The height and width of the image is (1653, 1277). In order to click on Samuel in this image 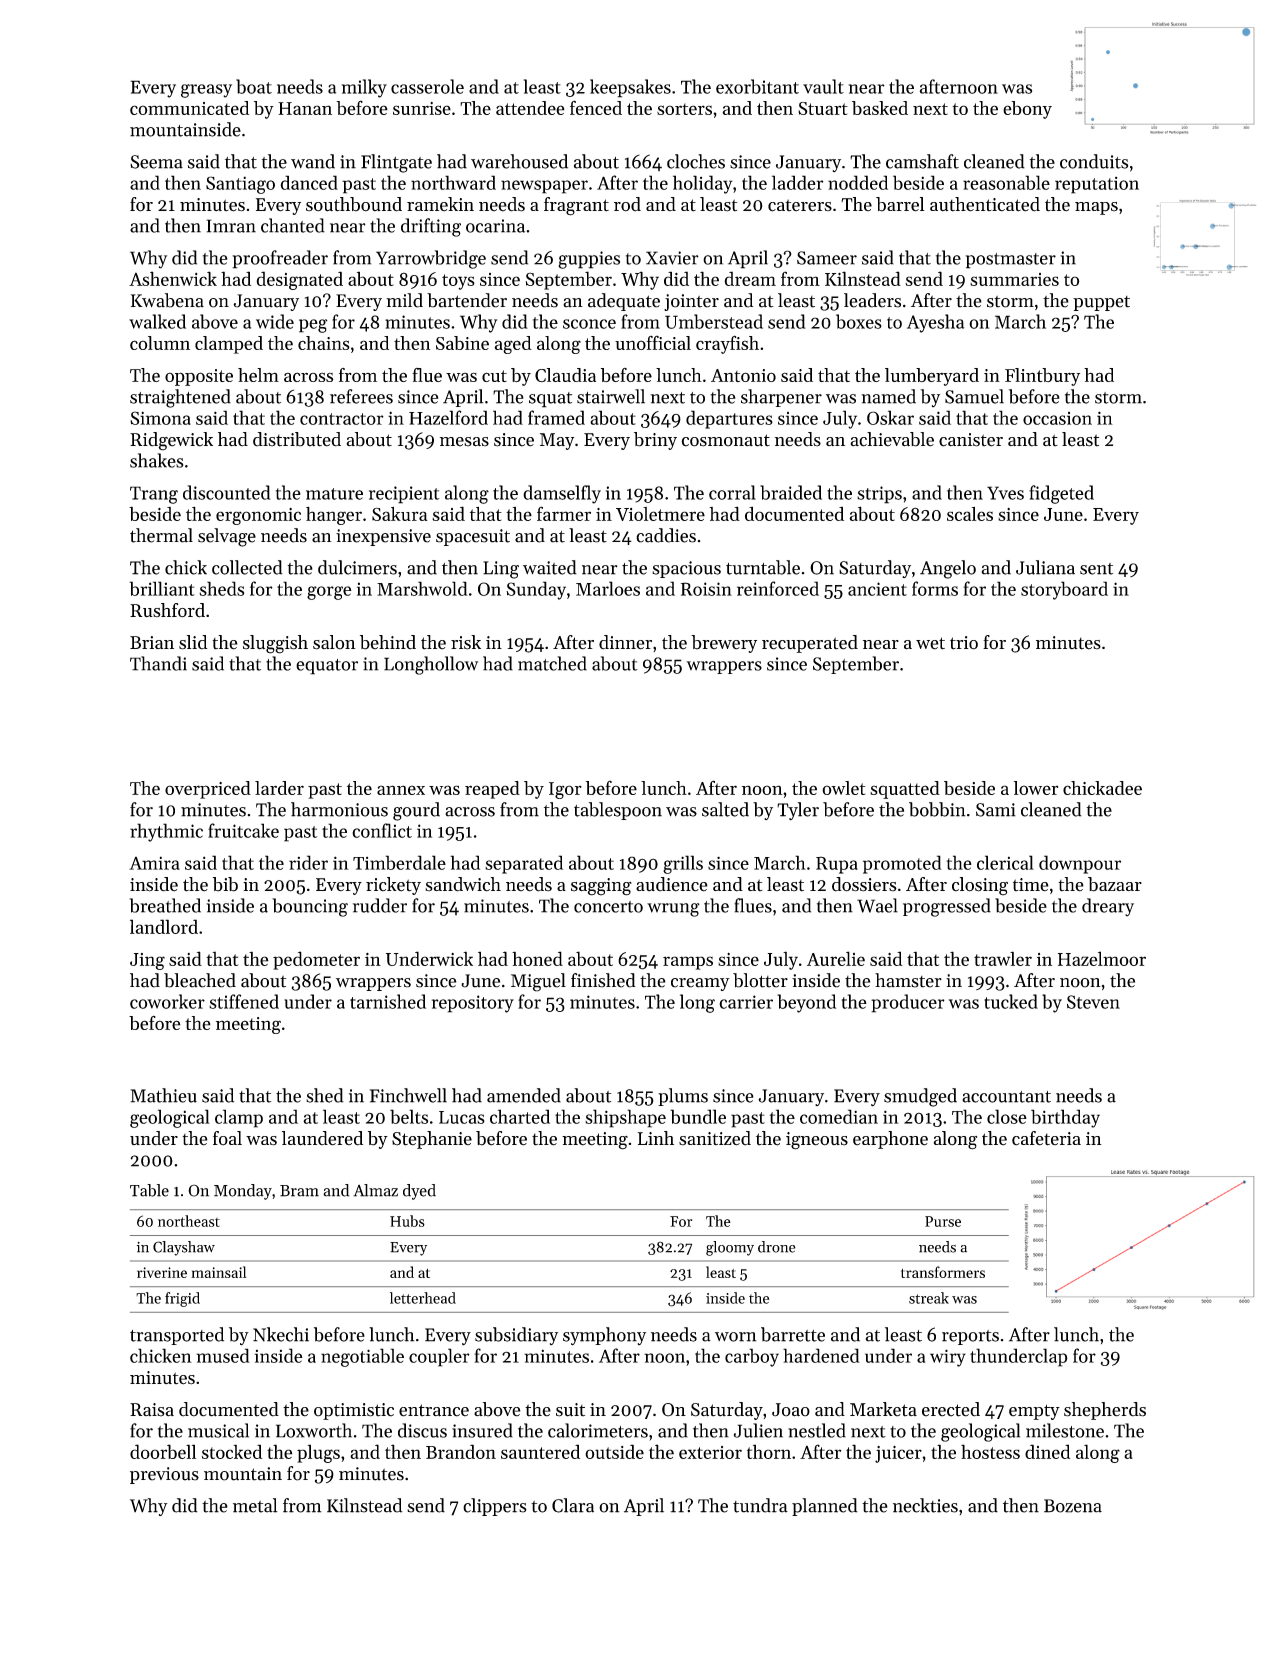, I will do `click(974, 396)`.
